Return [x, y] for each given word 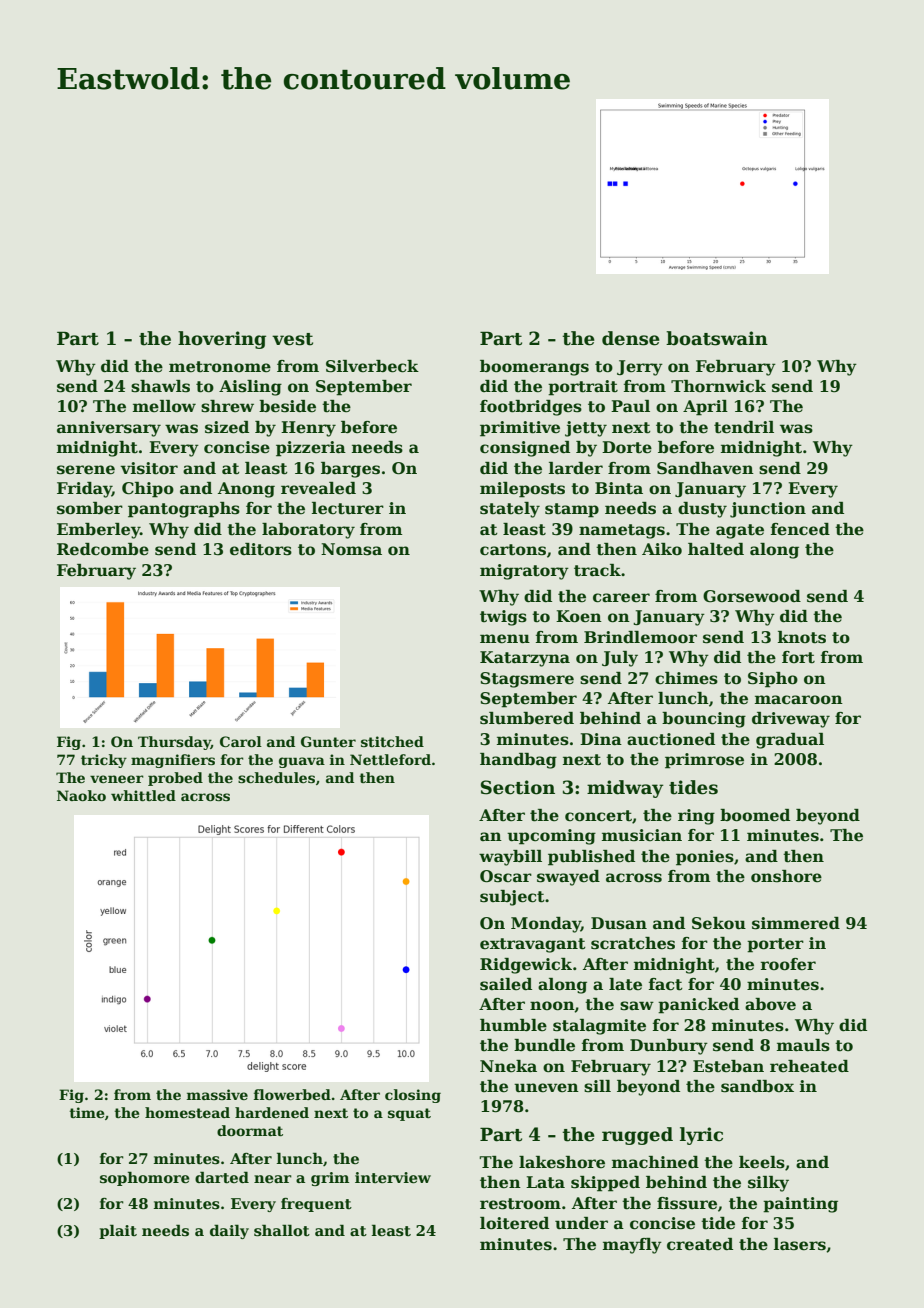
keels [762, 1162]
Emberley [98, 531]
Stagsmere [527, 680]
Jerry [640, 368]
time [86, 1112]
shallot [282, 1230]
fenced [800, 529]
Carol [241, 741]
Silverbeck [372, 366]
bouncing [704, 720]
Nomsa [351, 549]
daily [229, 1231]
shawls [160, 386]
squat [409, 1114]
